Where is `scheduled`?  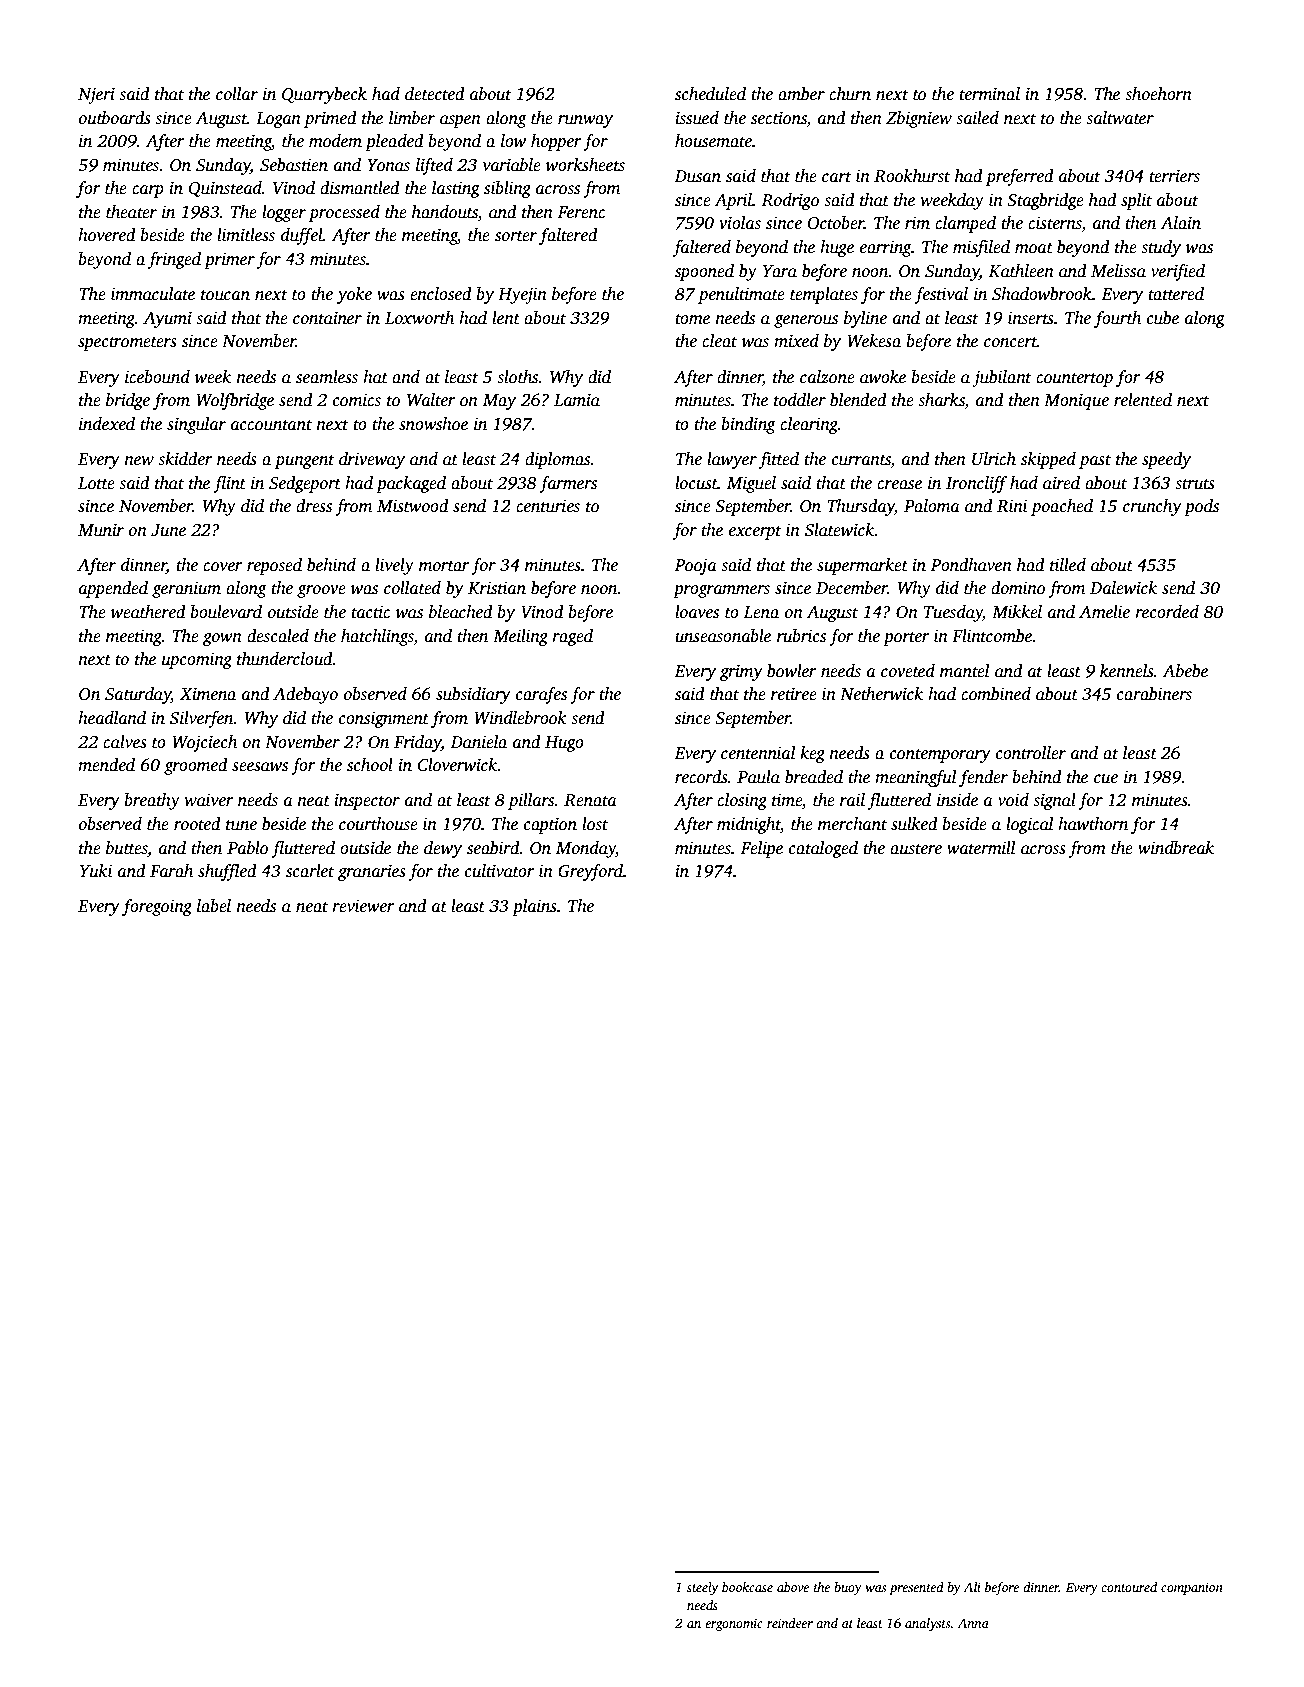
scheduled is located at coordinates (710, 94).
